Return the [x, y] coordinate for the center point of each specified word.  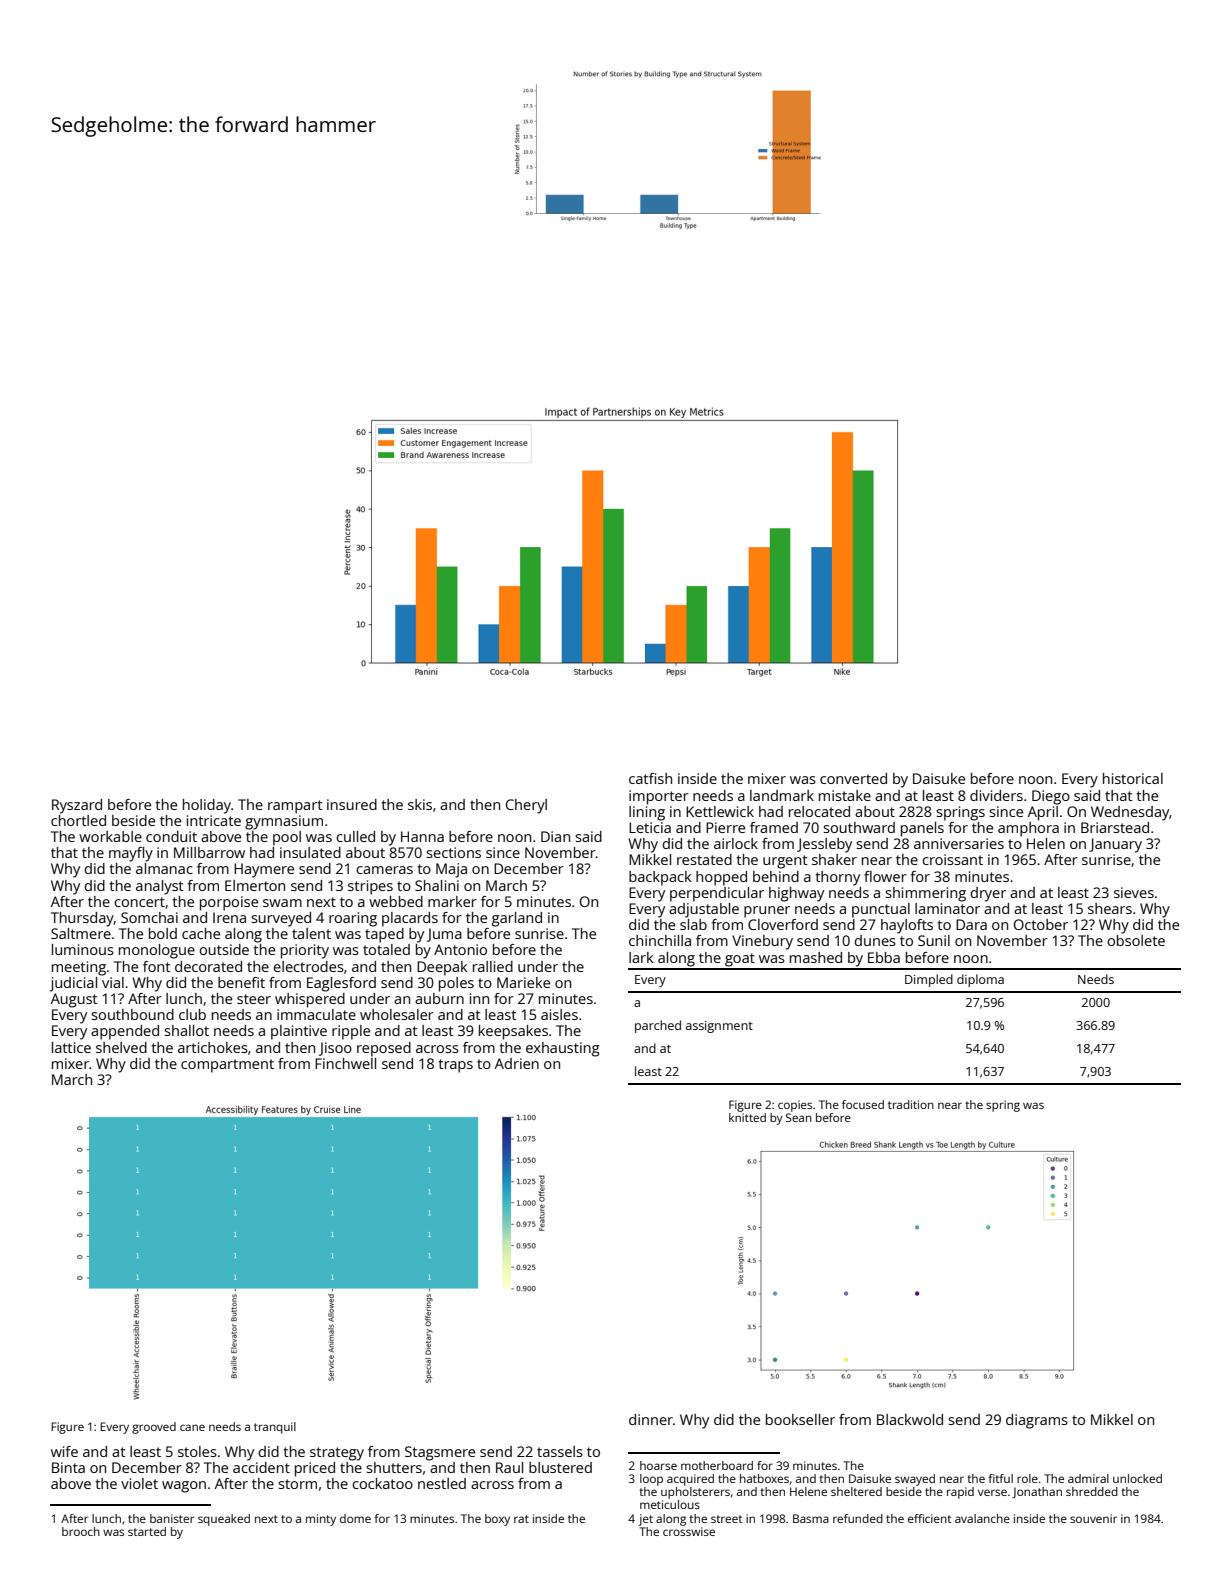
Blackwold [910, 1419]
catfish [650, 778]
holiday [207, 806]
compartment [227, 1066]
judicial [73, 984]
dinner [651, 1419]
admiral [1088, 1478]
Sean [799, 1117]
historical [1133, 778]
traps [455, 1066]
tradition [911, 1104]
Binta [68, 1467]
